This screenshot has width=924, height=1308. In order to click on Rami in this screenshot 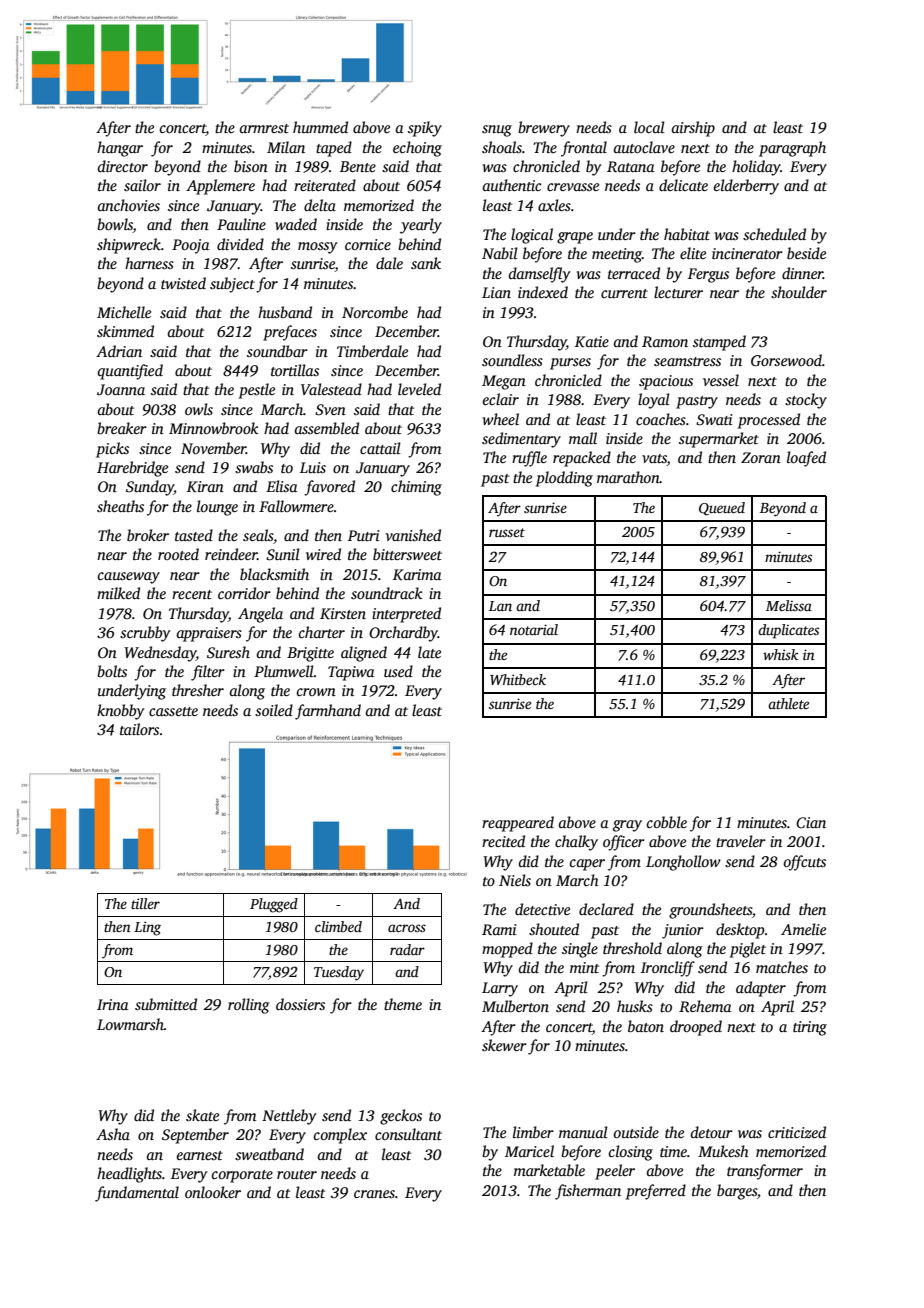, I will do `click(499, 929)`.
